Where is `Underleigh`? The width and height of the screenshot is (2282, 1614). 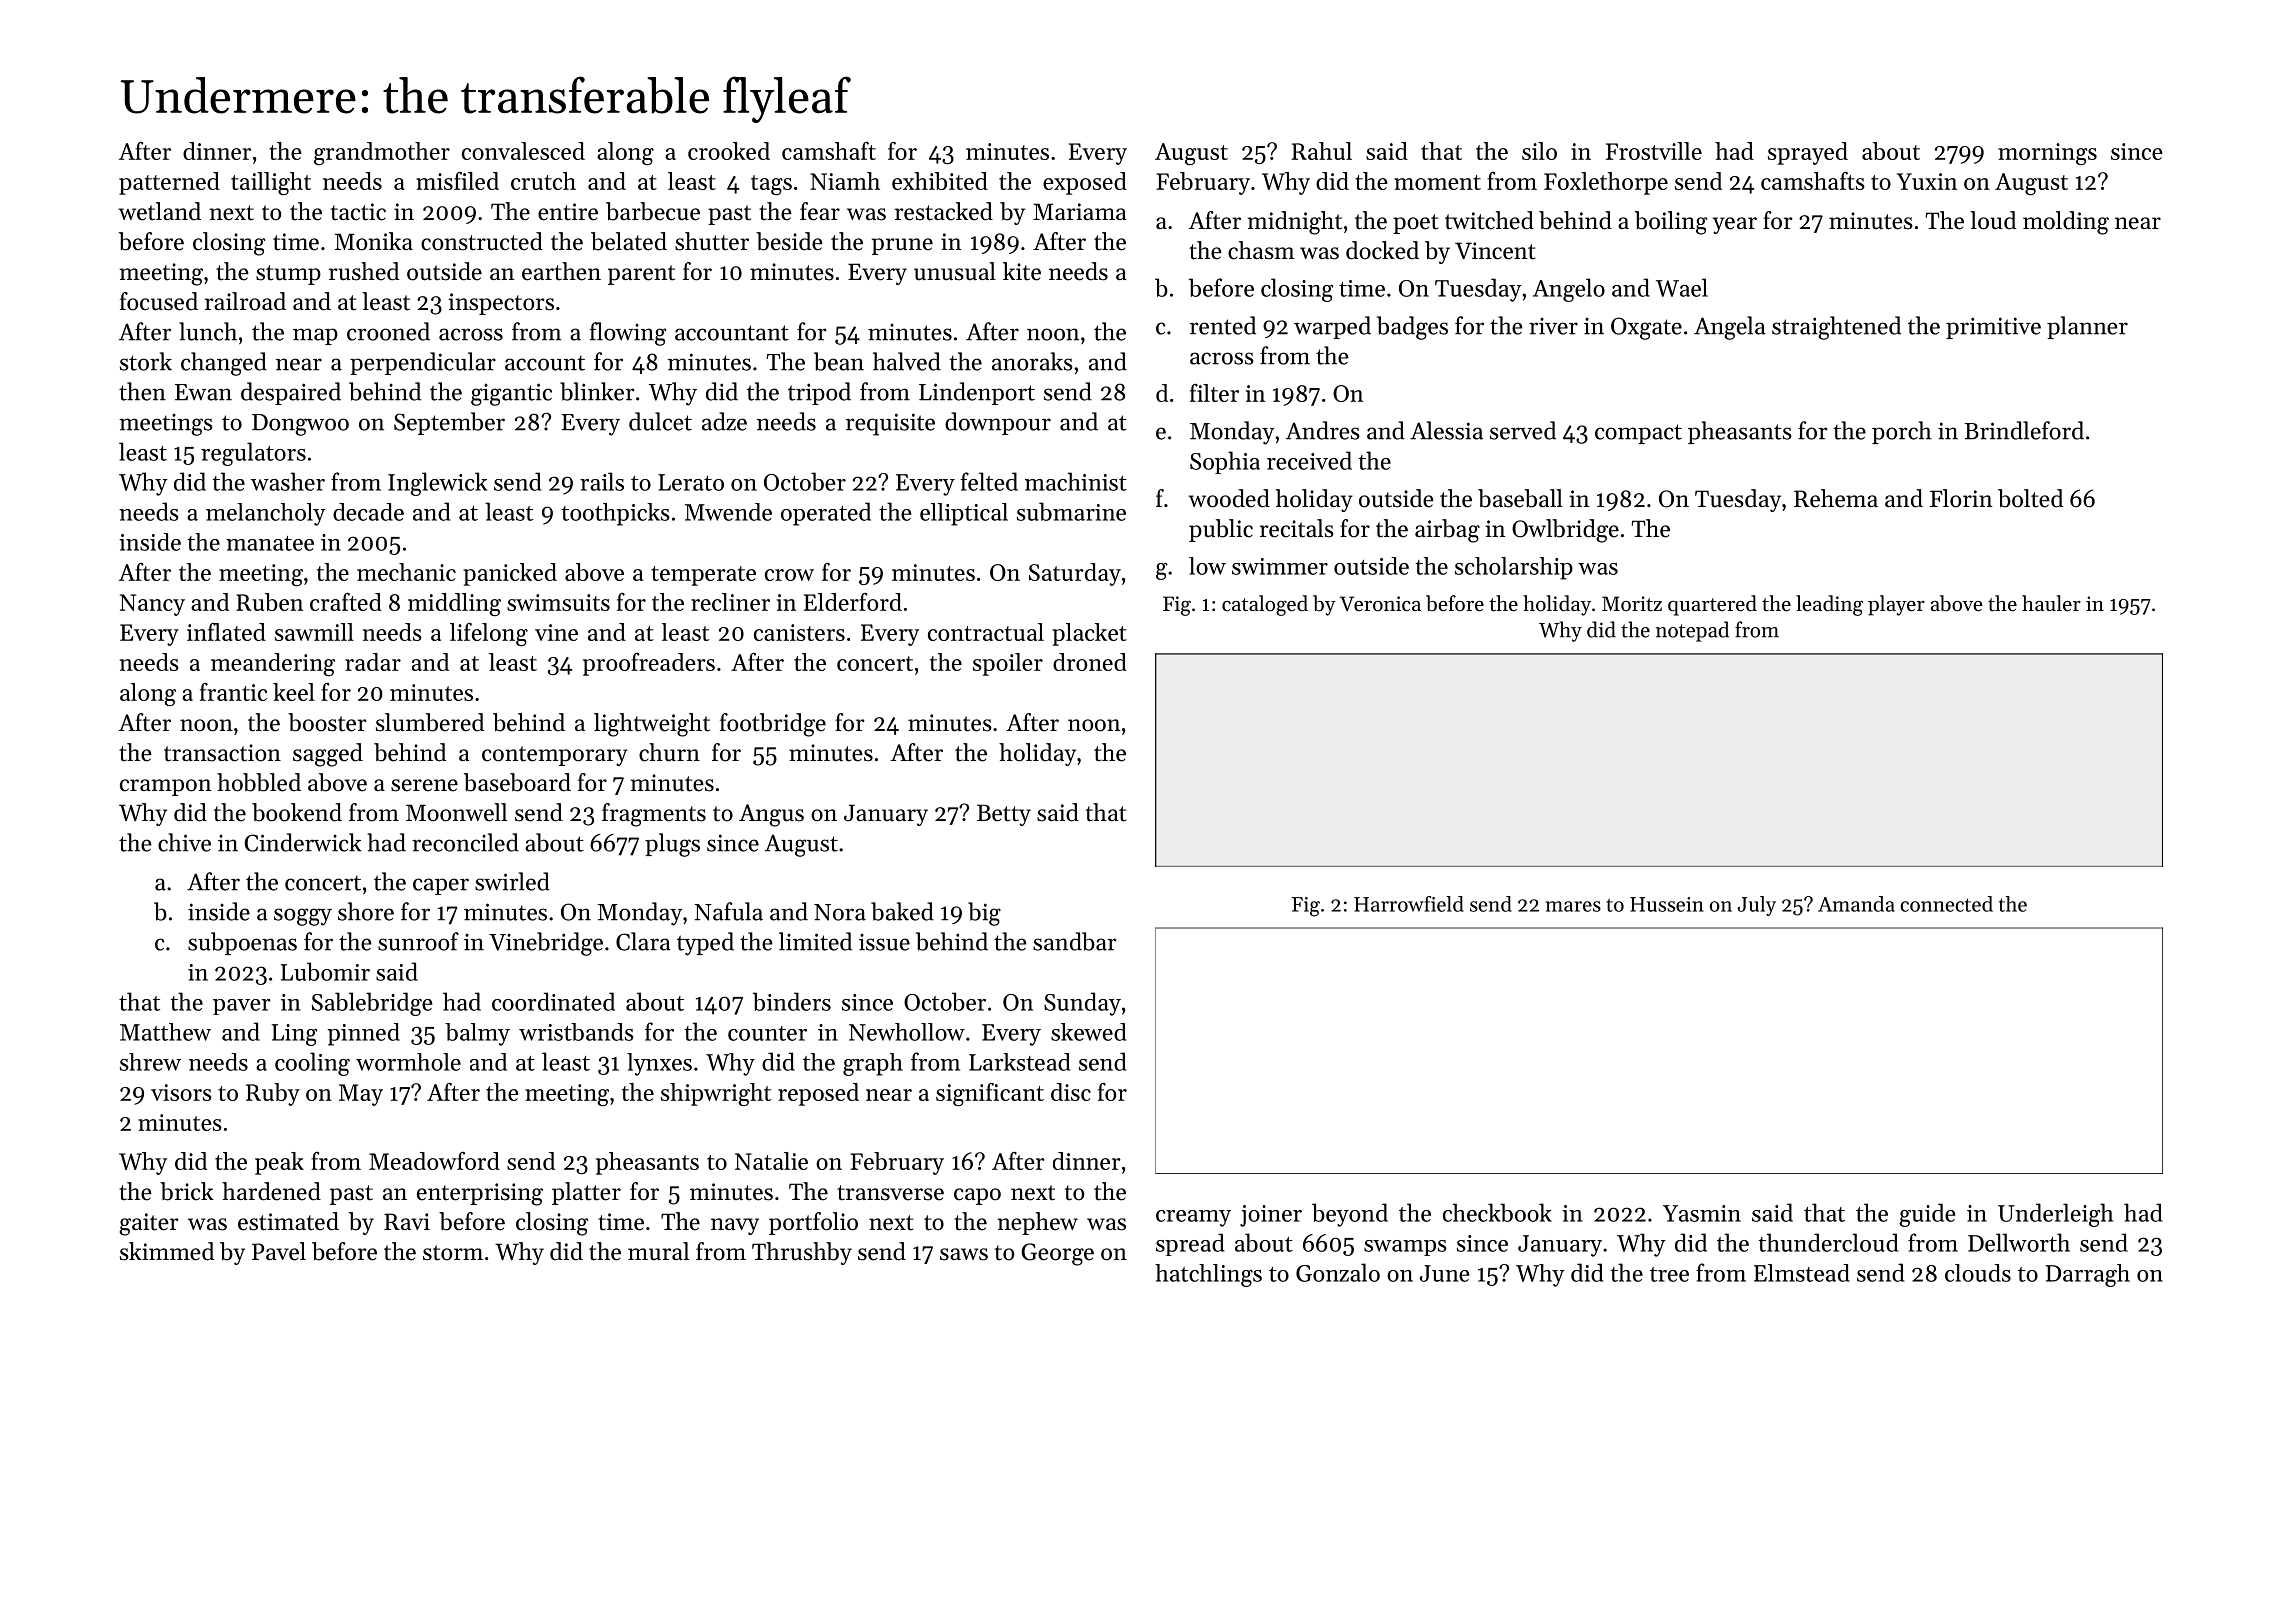 Underleigh is located at coordinates (2055, 1215).
